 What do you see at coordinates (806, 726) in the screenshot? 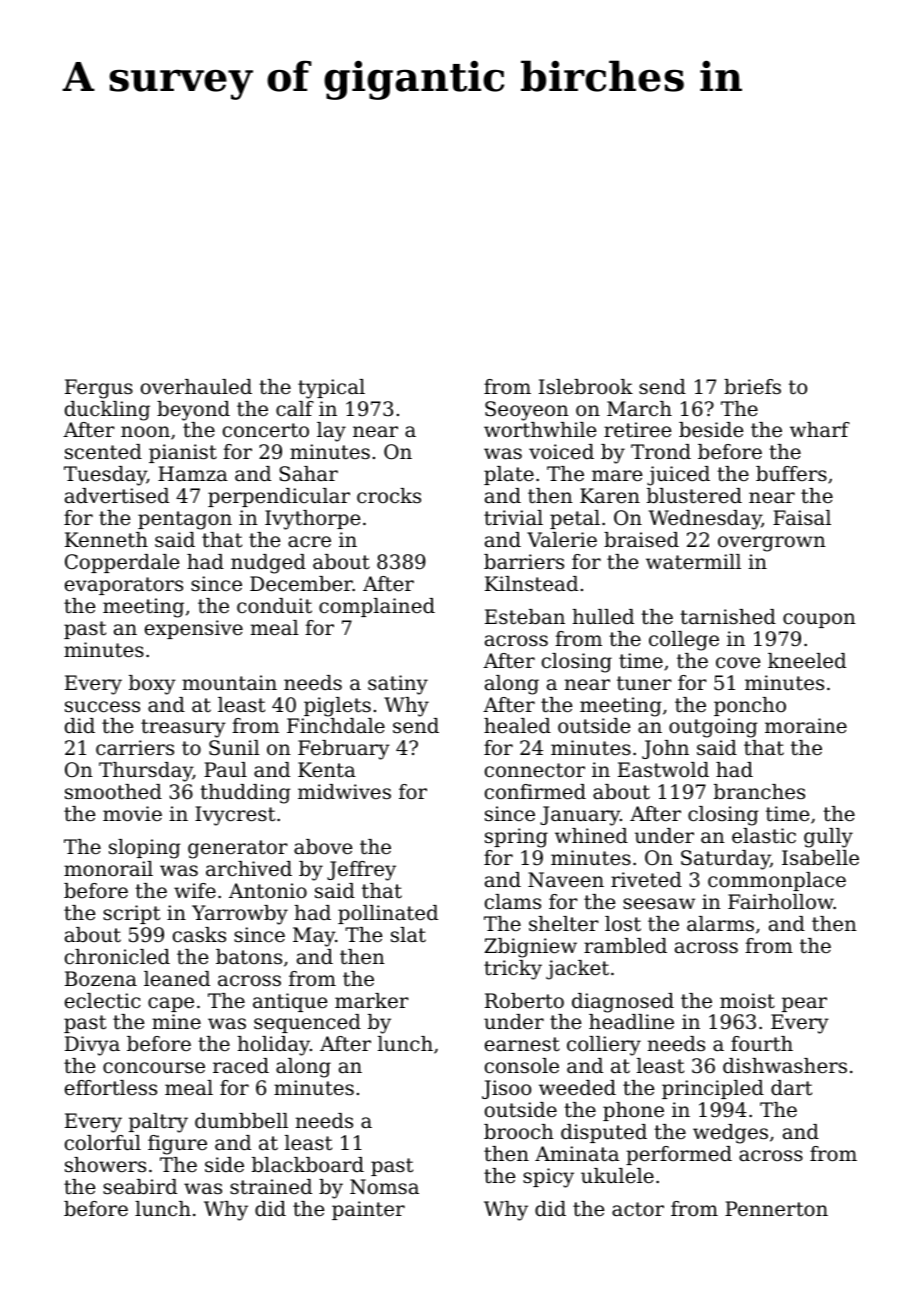
I see `moraine` at bounding box center [806, 726].
